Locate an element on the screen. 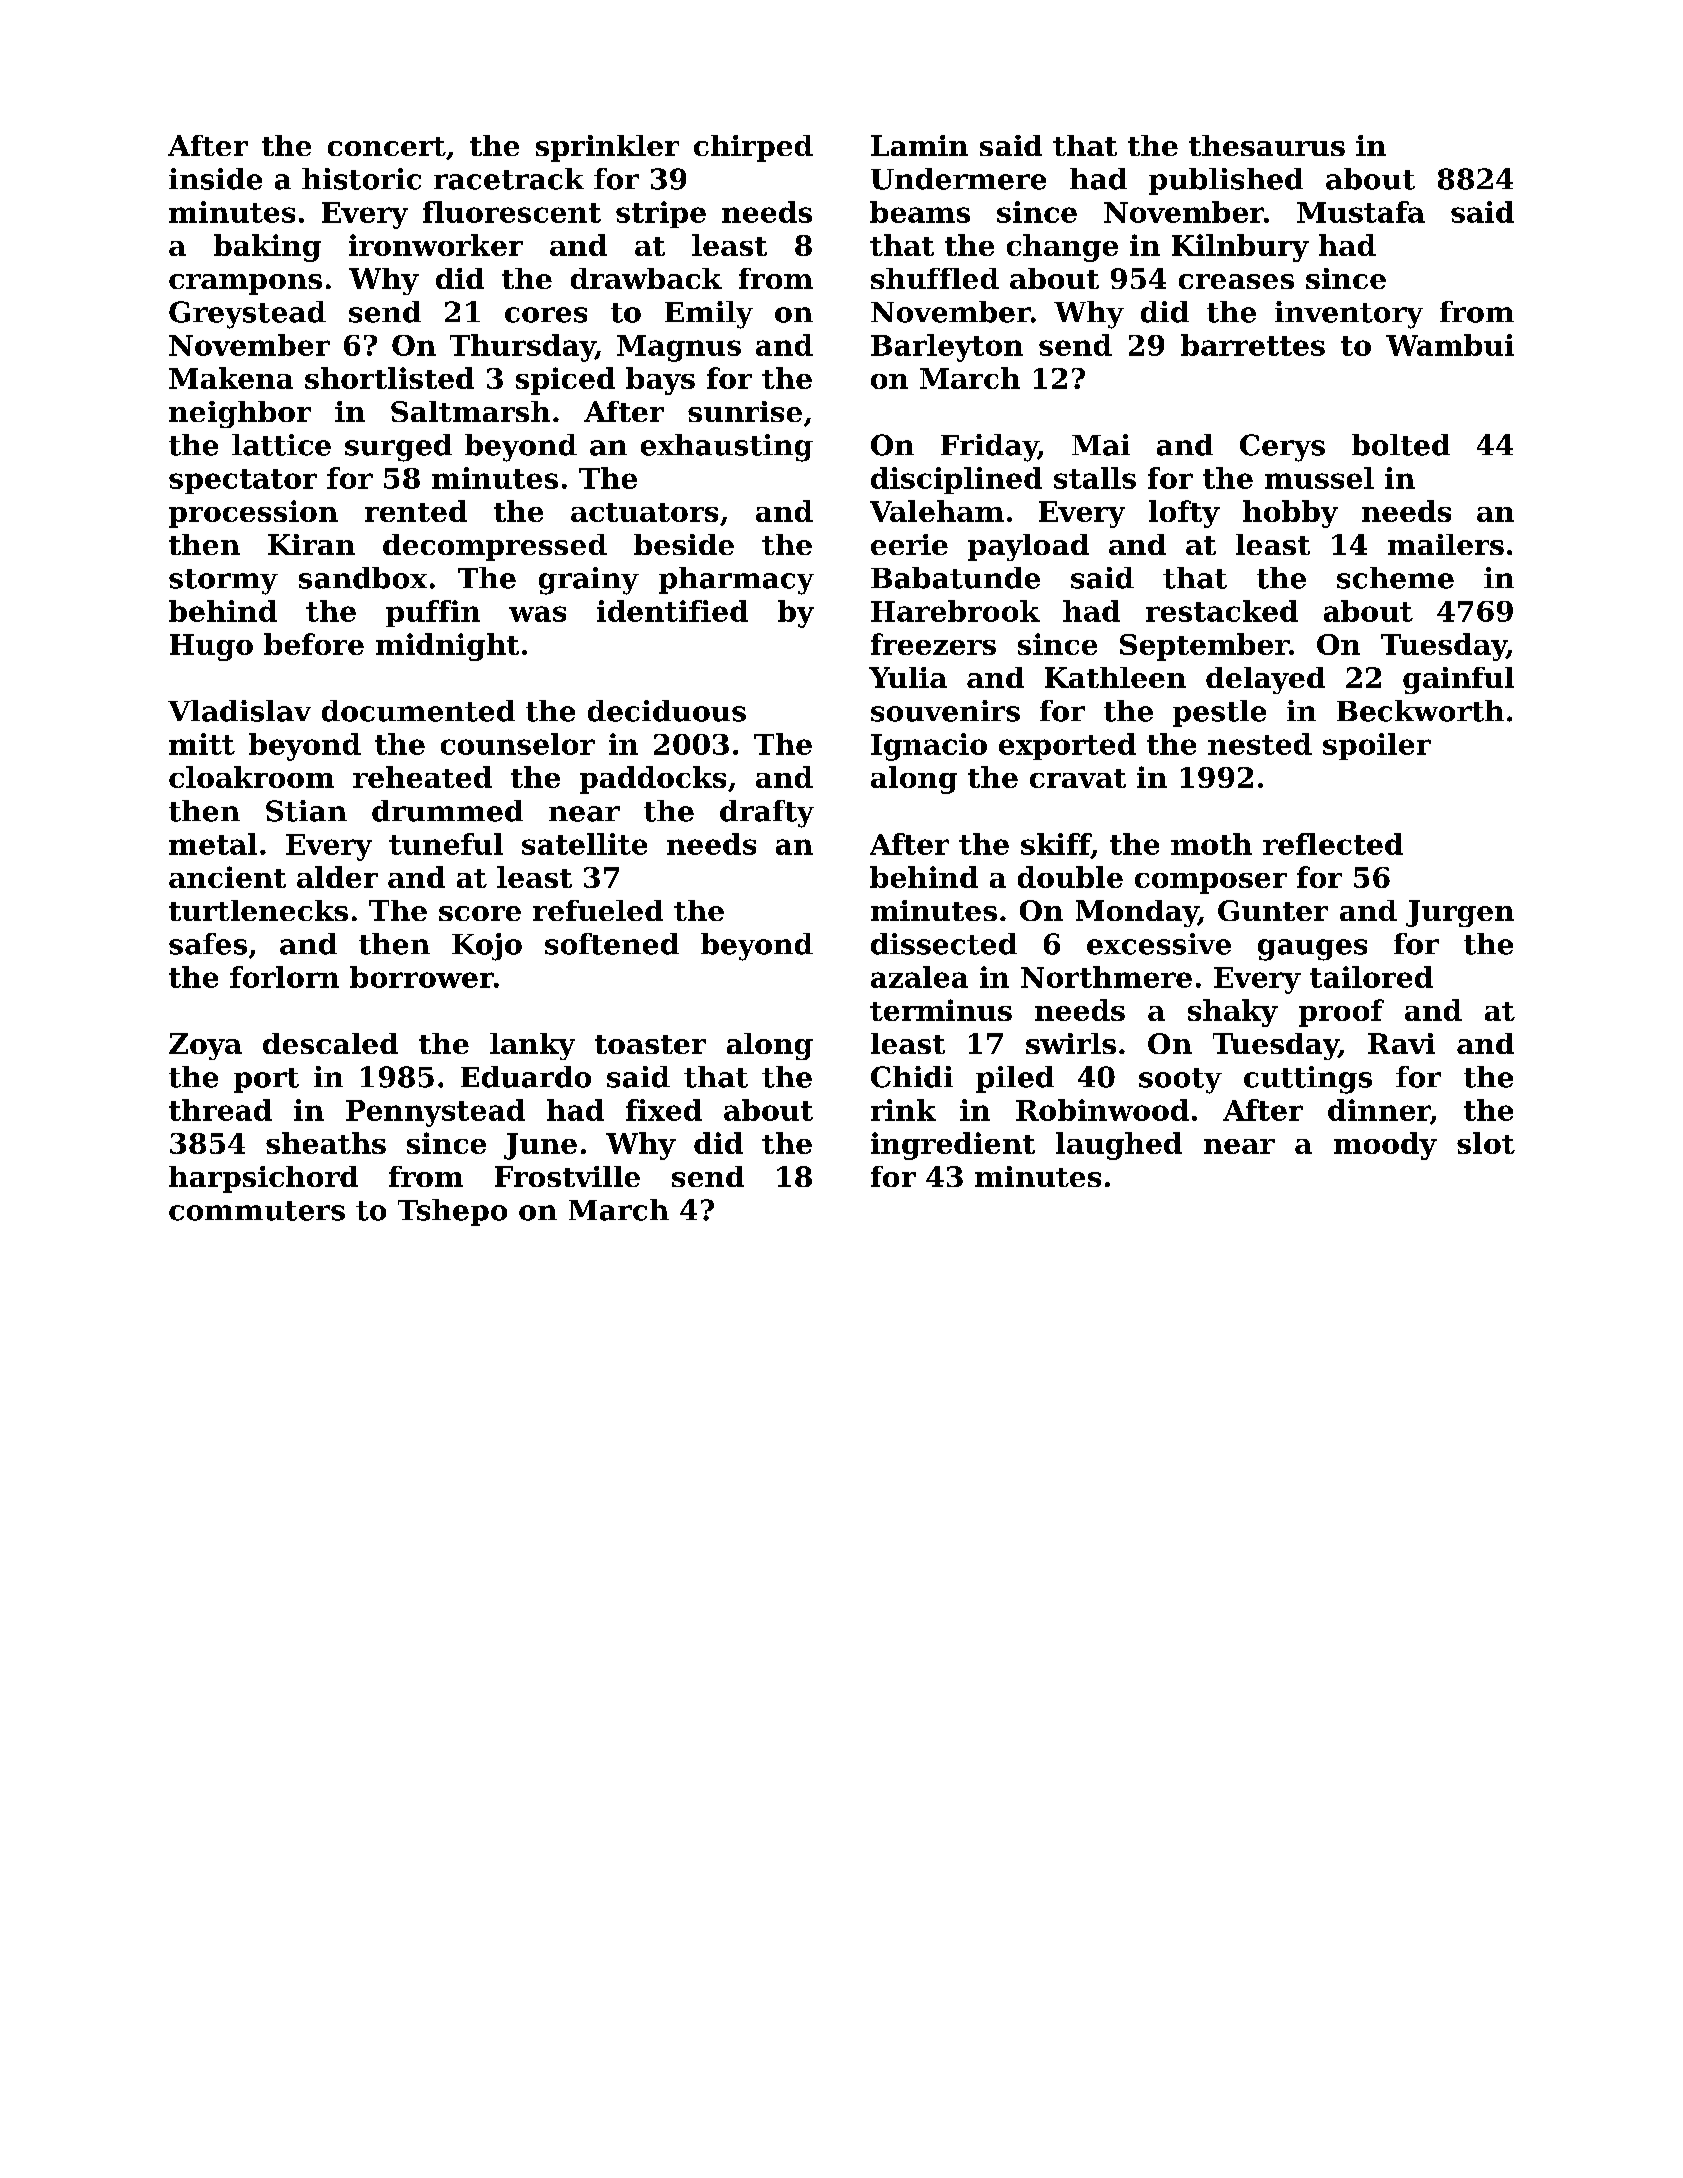 Image resolution: width=1683 pixels, height=2178 pixels. ingredient is located at coordinates (953, 1146).
